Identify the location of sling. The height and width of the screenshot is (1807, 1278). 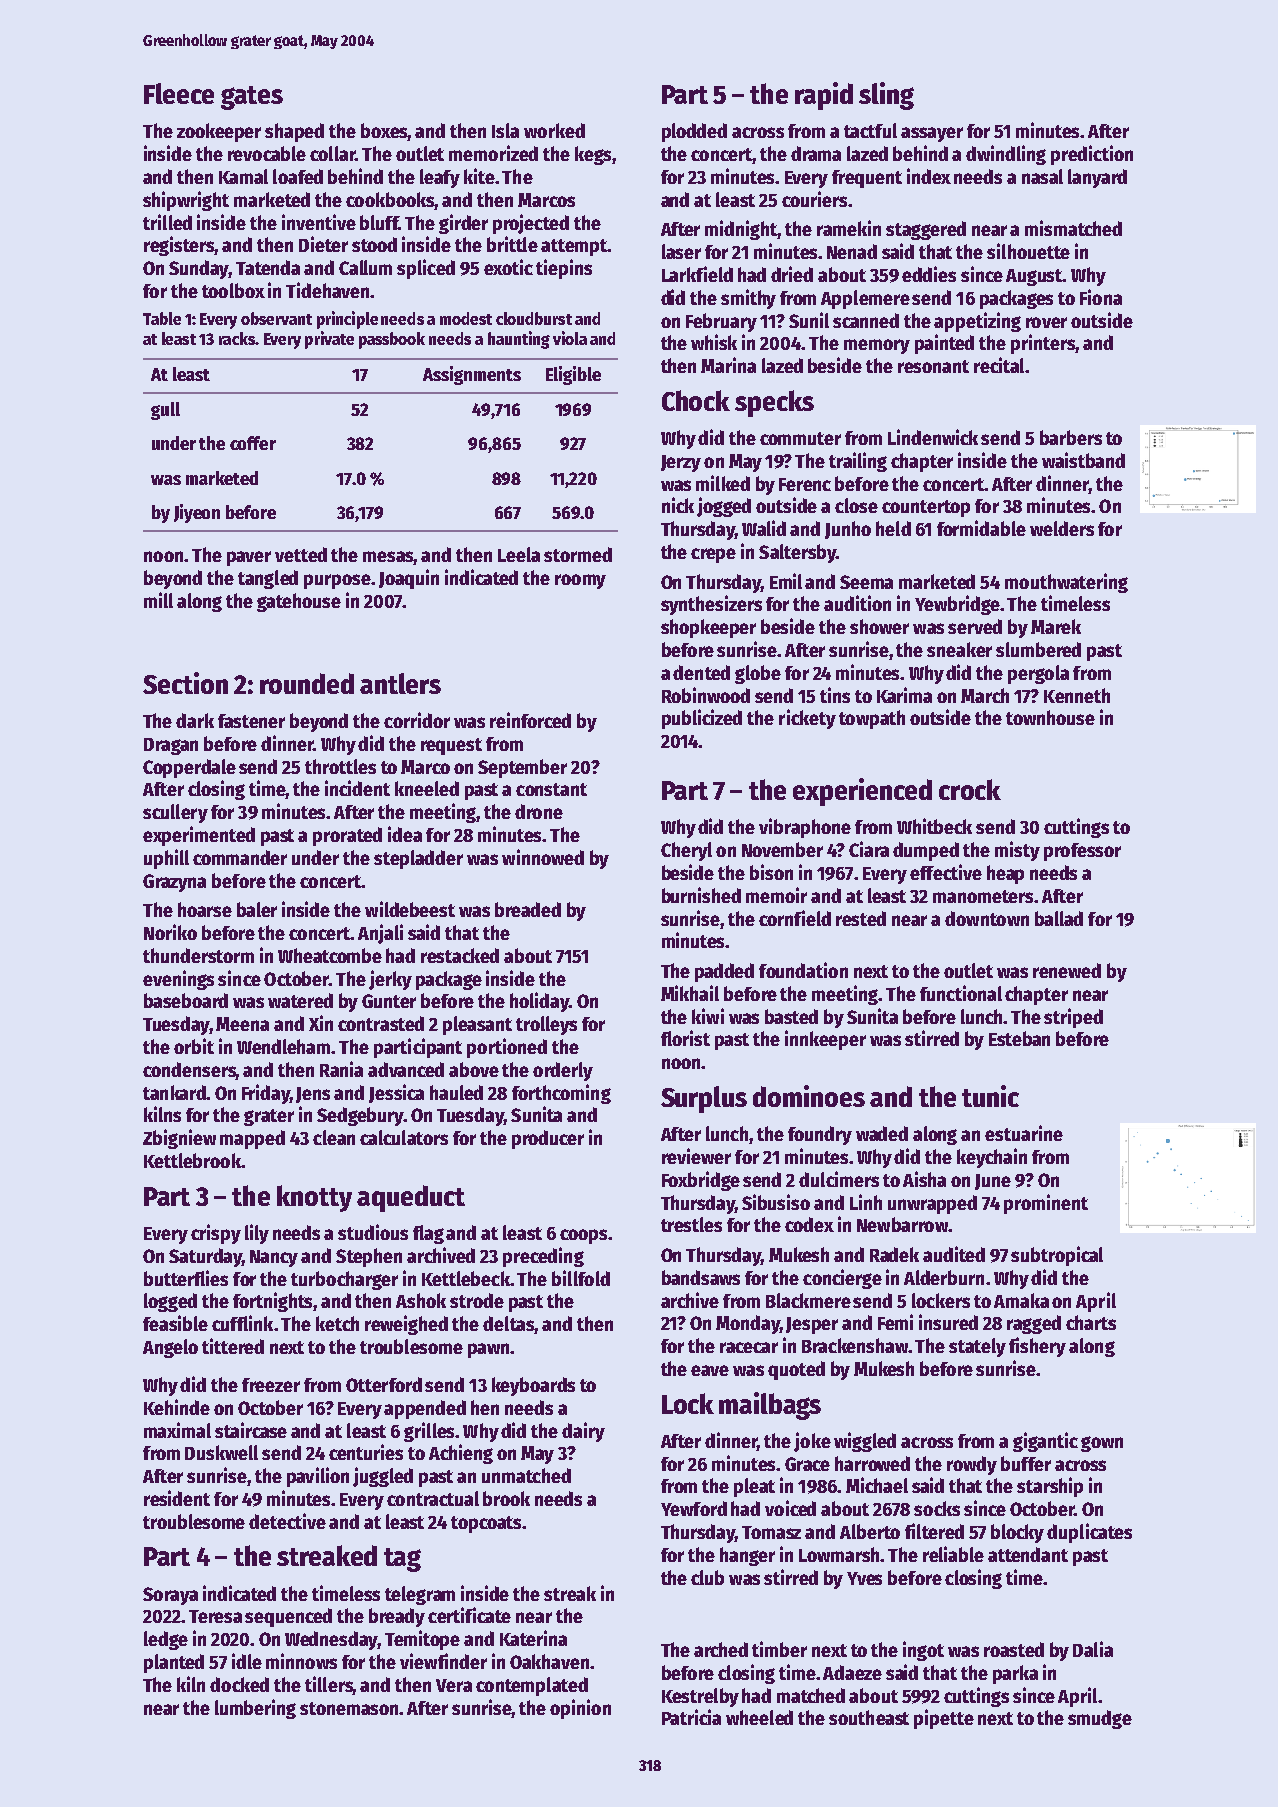
(886, 96).
